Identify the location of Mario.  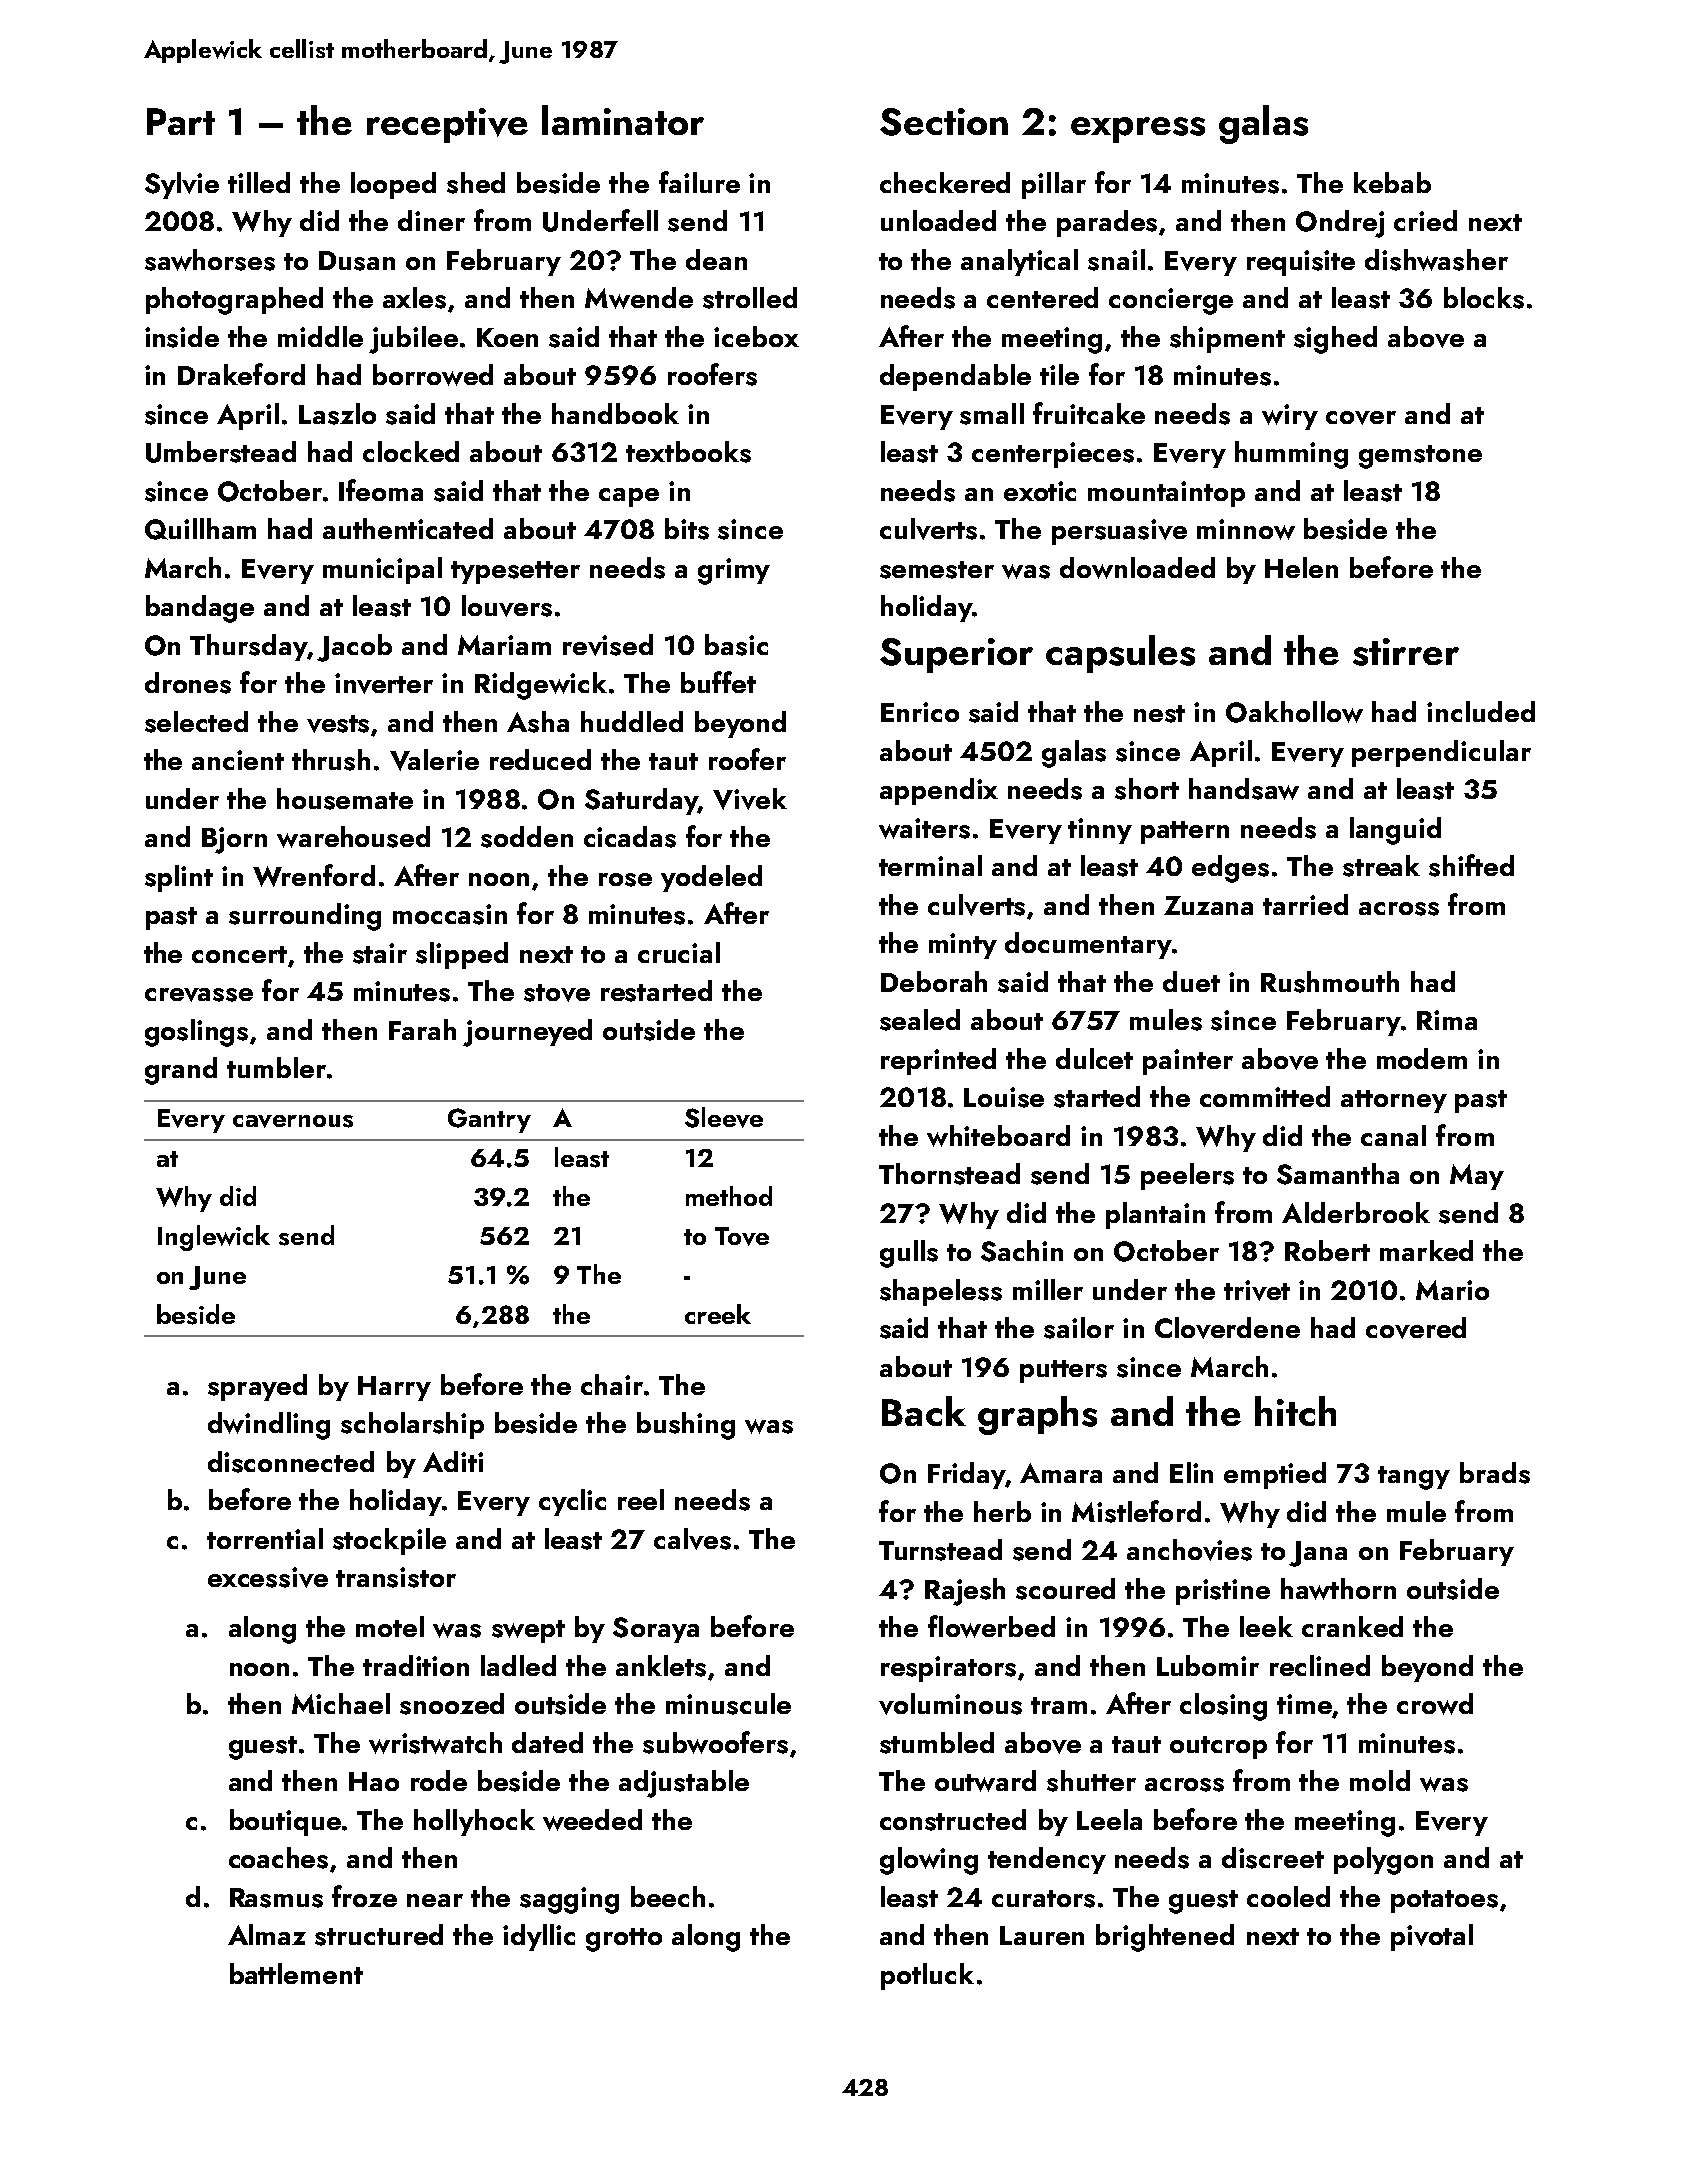
(1452, 1290).
